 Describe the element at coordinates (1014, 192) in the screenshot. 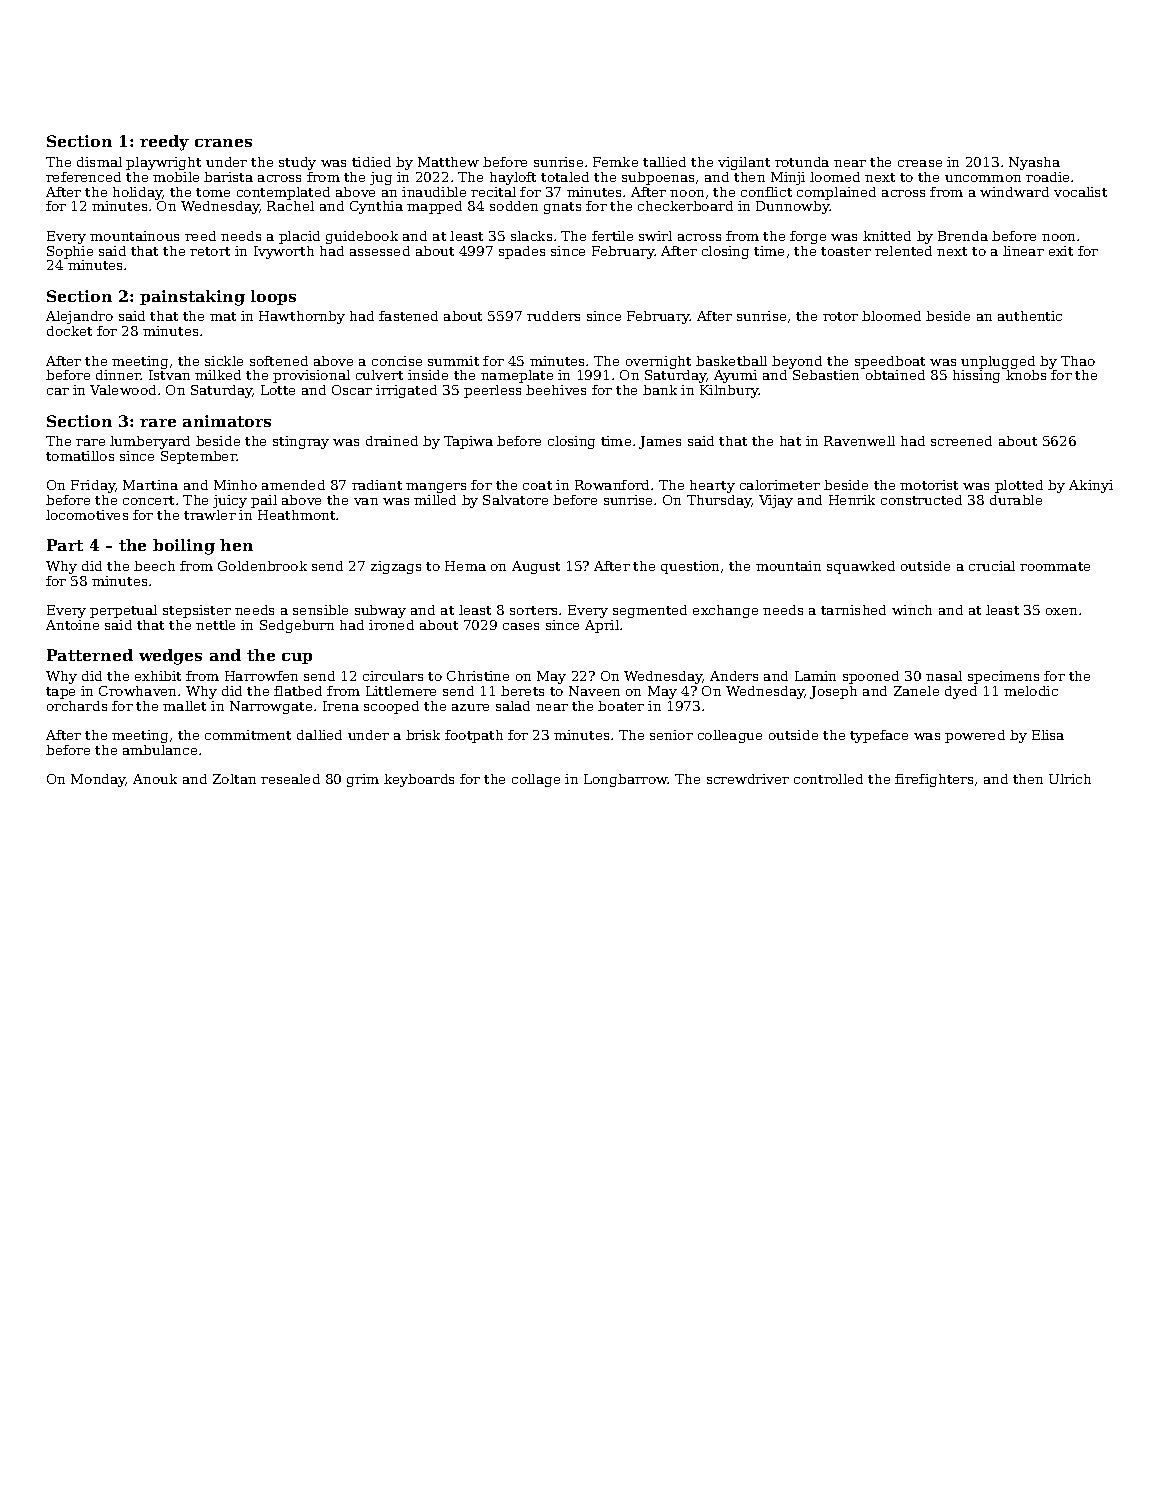

I see `windward` at that location.
